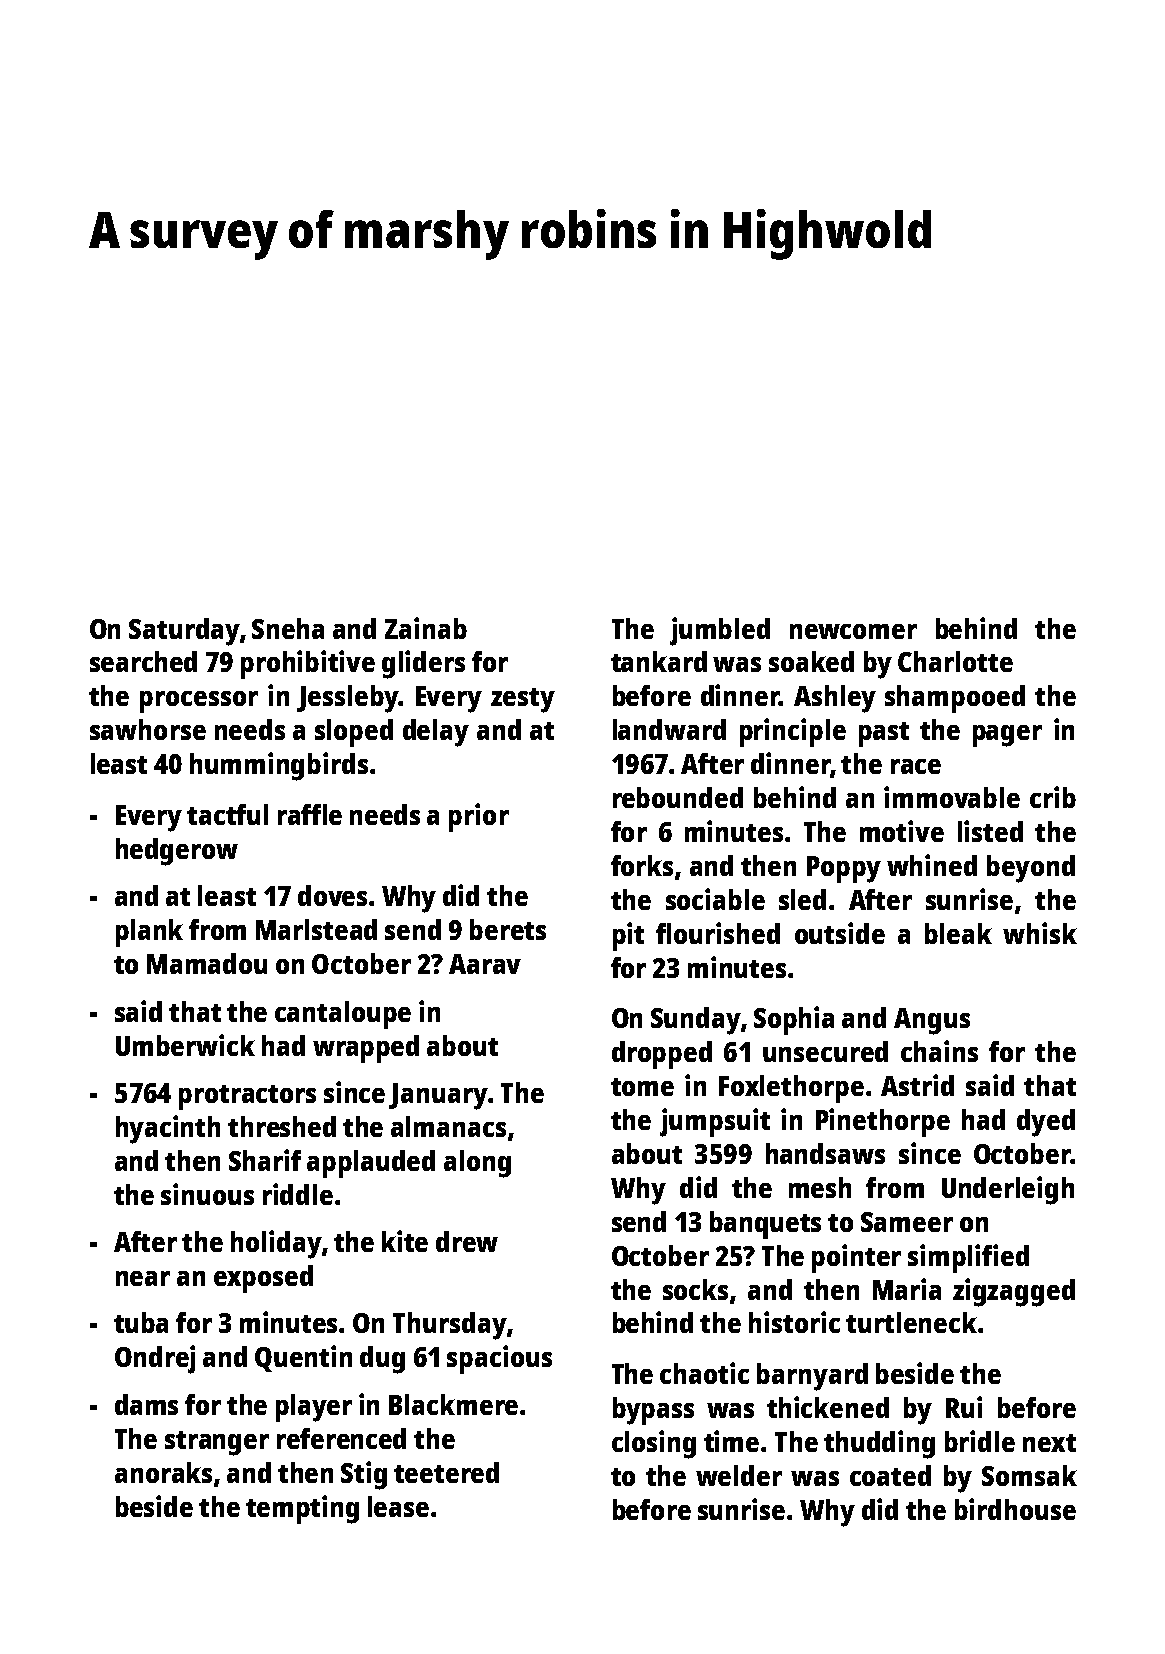  I want to click on tome, so click(642, 1087).
